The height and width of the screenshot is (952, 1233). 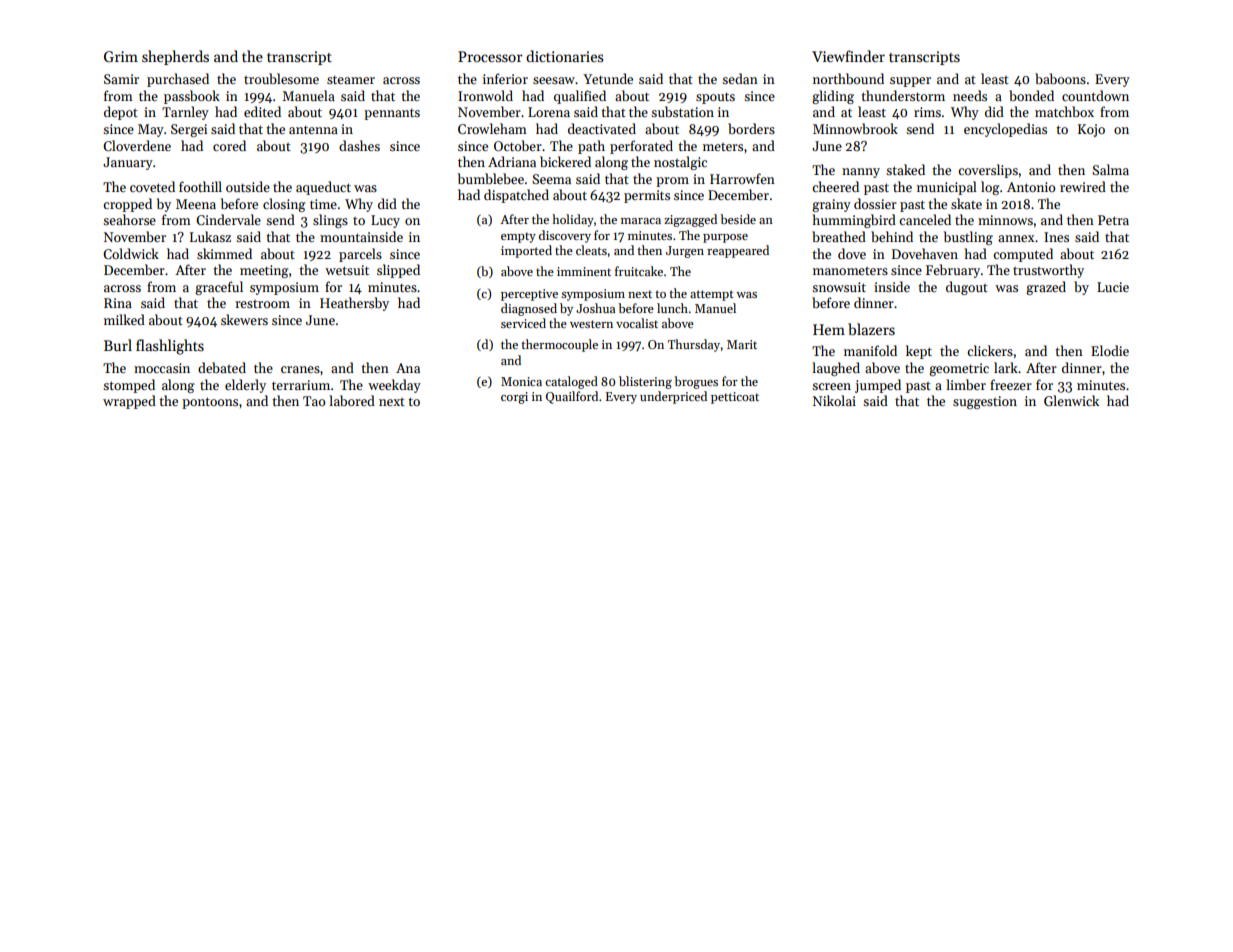 What do you see at coordinates (572, 397) in the screenshot?
I see `Quailford` at bounding box center [572, 397].
